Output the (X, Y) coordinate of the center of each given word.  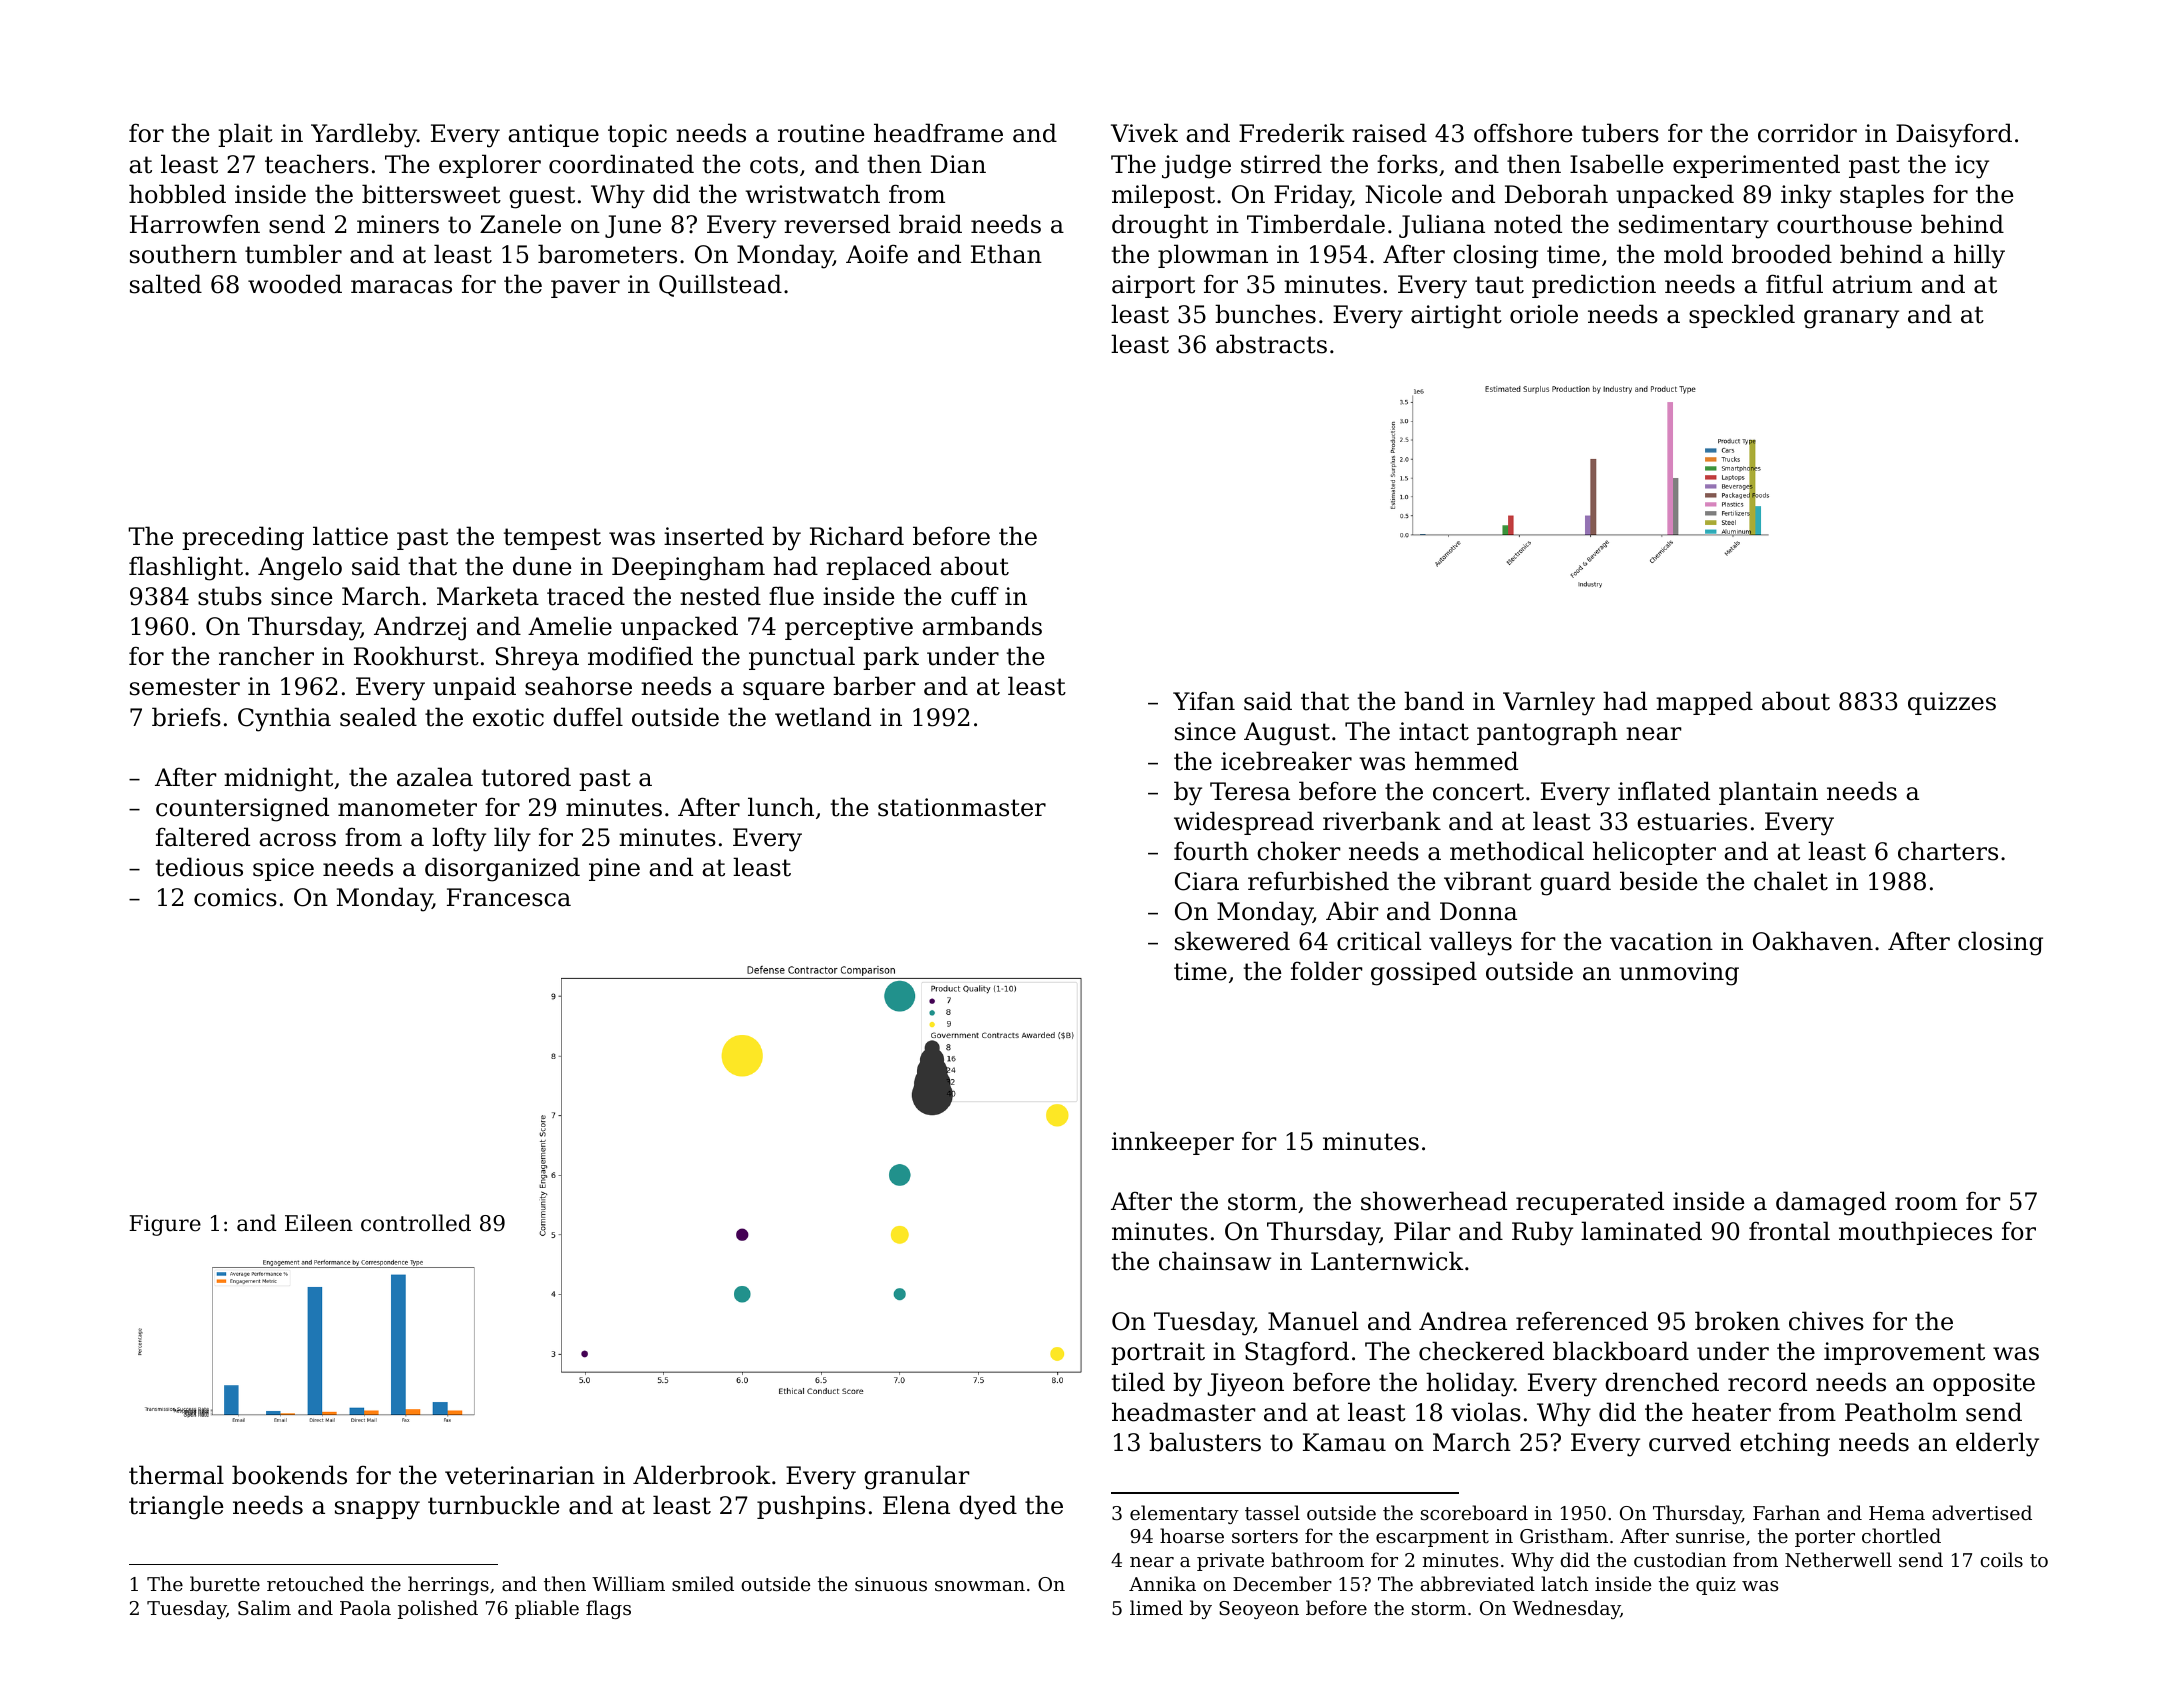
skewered (1232, 941)
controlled (416, 1223)
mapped (1704, 703)
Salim (264, 1607)
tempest (552, 539)
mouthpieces (1915, 1233)
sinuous (891, 1584)
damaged (1831, 1203)
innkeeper (1173, 1143)
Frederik (1291, 133)
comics (235, 897)
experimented (1756, 166)
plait (245, 135)
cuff (975, 596)
